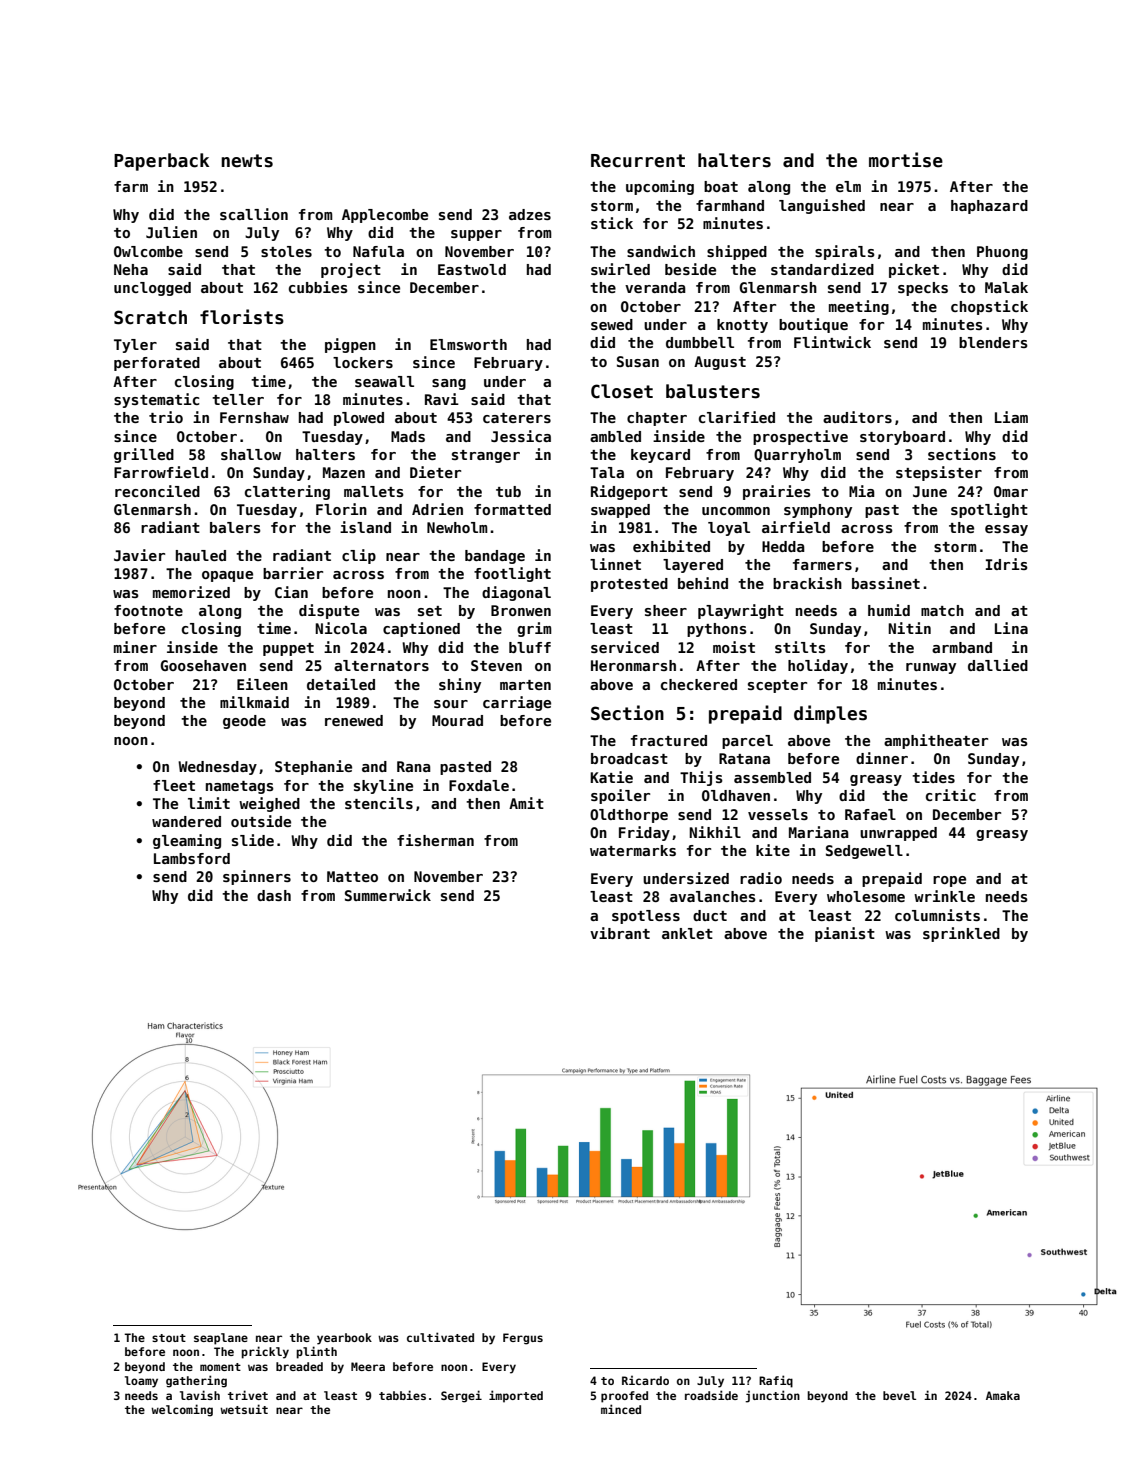 The width and height of the screenshot is (1142, 1478). Describe the element at coordinates (818, 511) in the screenshot. I see `symphony` at that location.
